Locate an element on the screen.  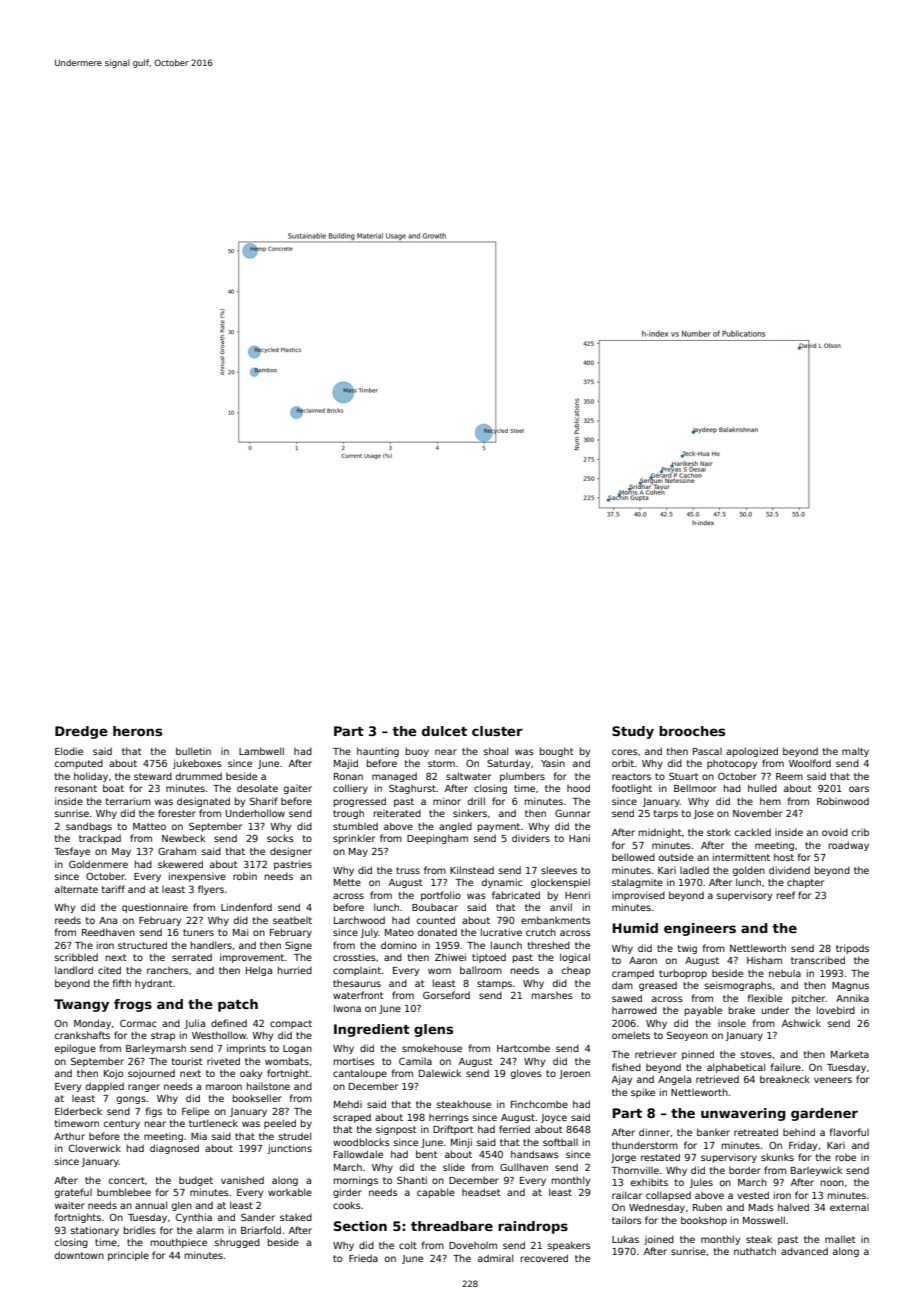
Humid is located at coordinates (635, 928).
